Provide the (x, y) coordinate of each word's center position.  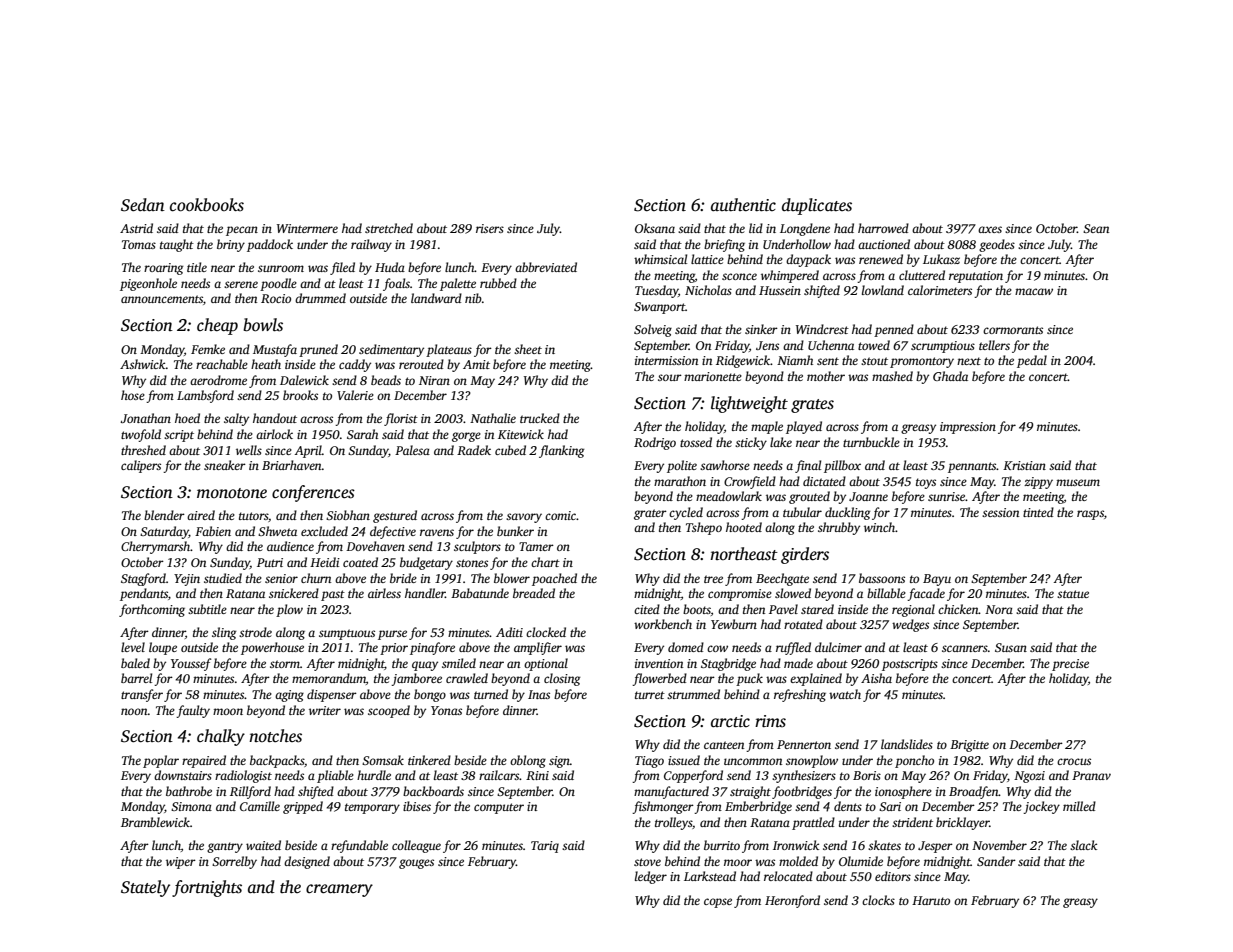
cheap (217, 326)
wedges (910, 625)
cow (717, 648)
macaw (1034, 291)
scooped (389, 711)
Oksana (655, 228)
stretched (389, 228)
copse (718, 903)
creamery (339, 890)
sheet (528, 349)
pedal (1032, 361)
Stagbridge (728, 664)
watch (845, 694)
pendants (144, 594)
